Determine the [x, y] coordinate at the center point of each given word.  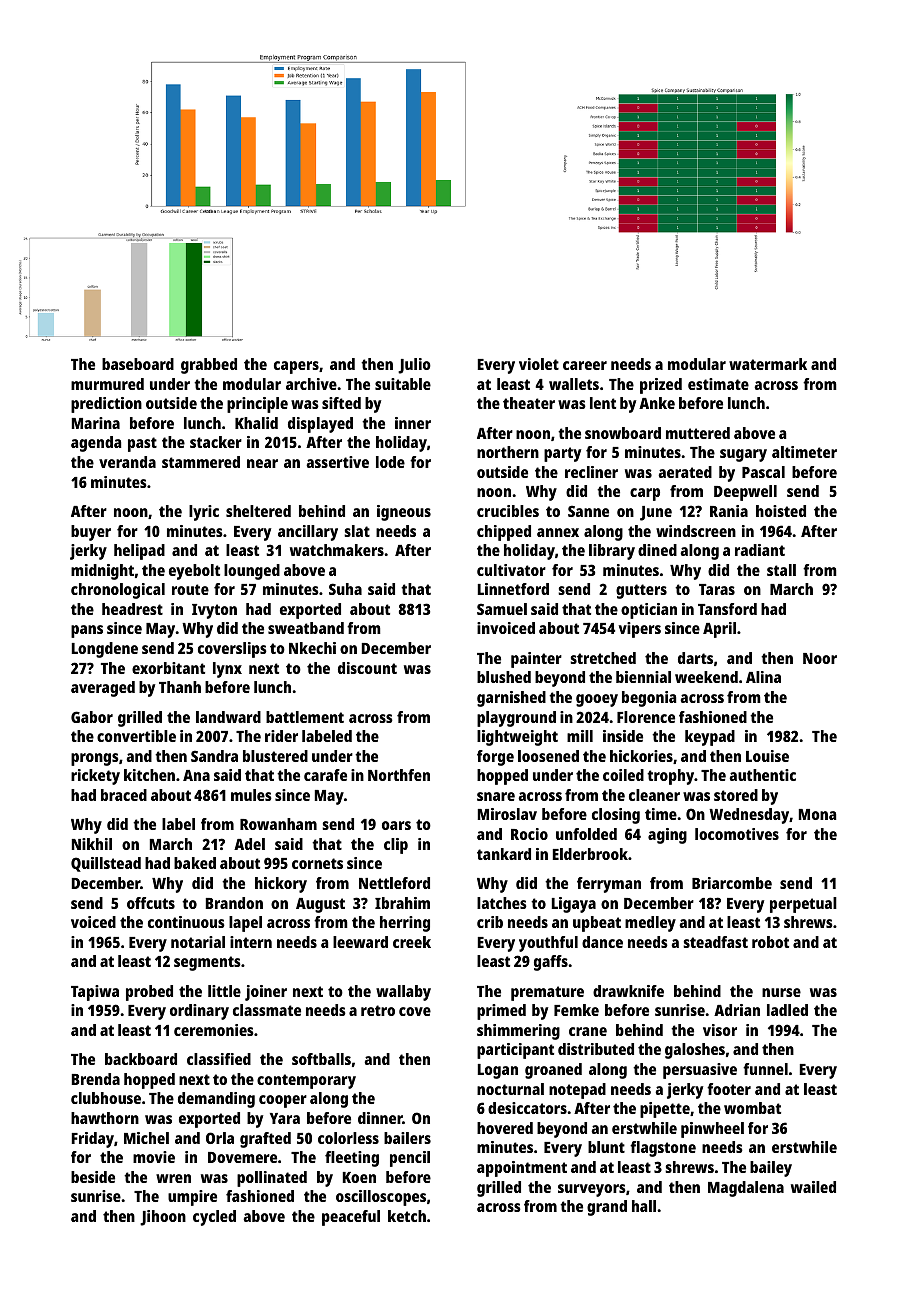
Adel [249, 844]
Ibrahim [402, 903]
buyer [91, 533]
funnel [765, 1069]
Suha [345, 589]
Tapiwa [95, 993]
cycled [214, 1218]
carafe [325, 775]
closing [616, 816]
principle [257, 405]
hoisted [781, 511]
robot [770, 942]
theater [529, 403]
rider [281, 736]
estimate [718, 384]
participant [515, 1051]
